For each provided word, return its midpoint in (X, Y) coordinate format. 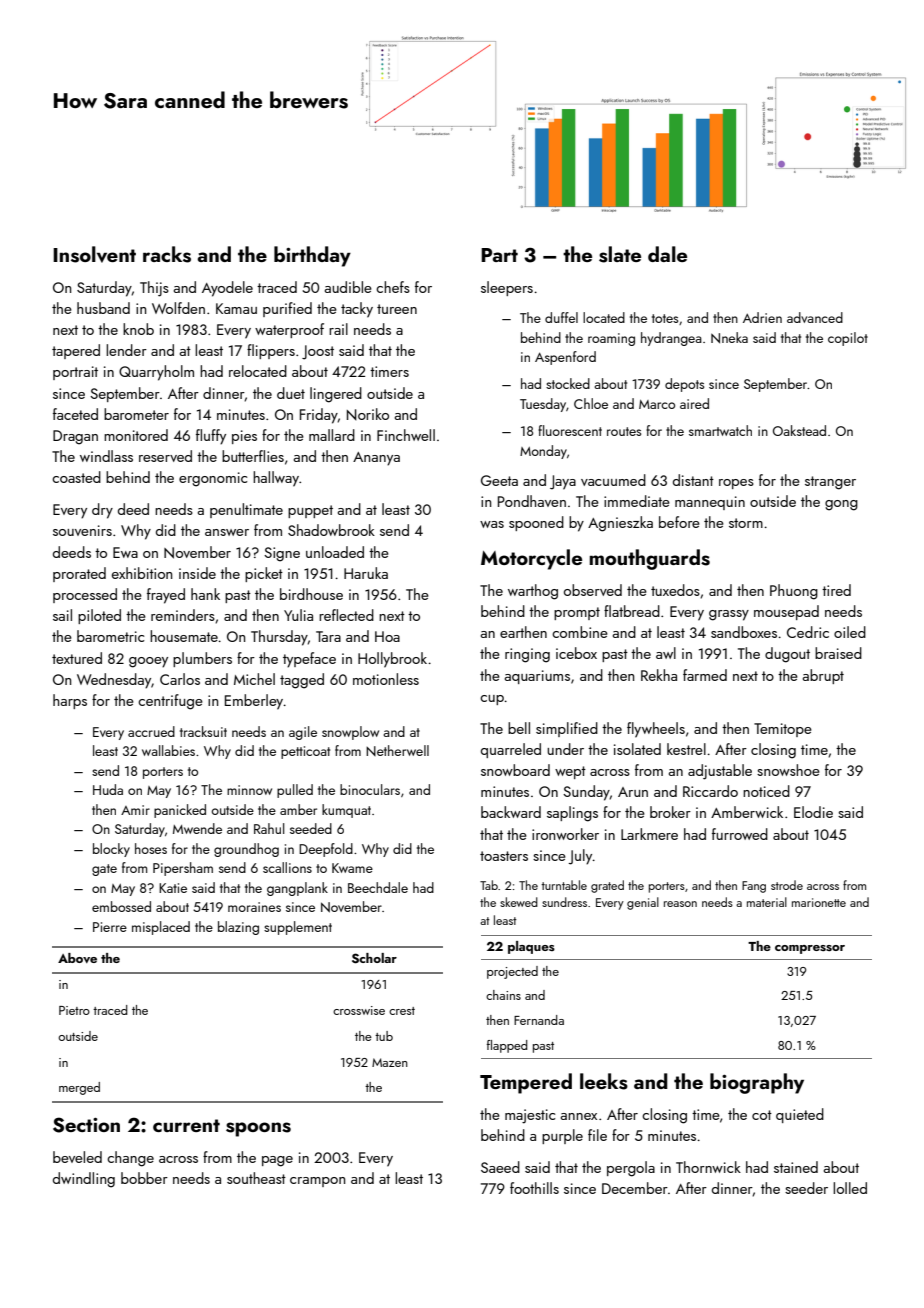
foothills (534, 1188)
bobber (144, 1178)
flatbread (632, 611)
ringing (527, 655)
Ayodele (227, 289)
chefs (393, 287)
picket (264, 574)
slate (620, 254)
